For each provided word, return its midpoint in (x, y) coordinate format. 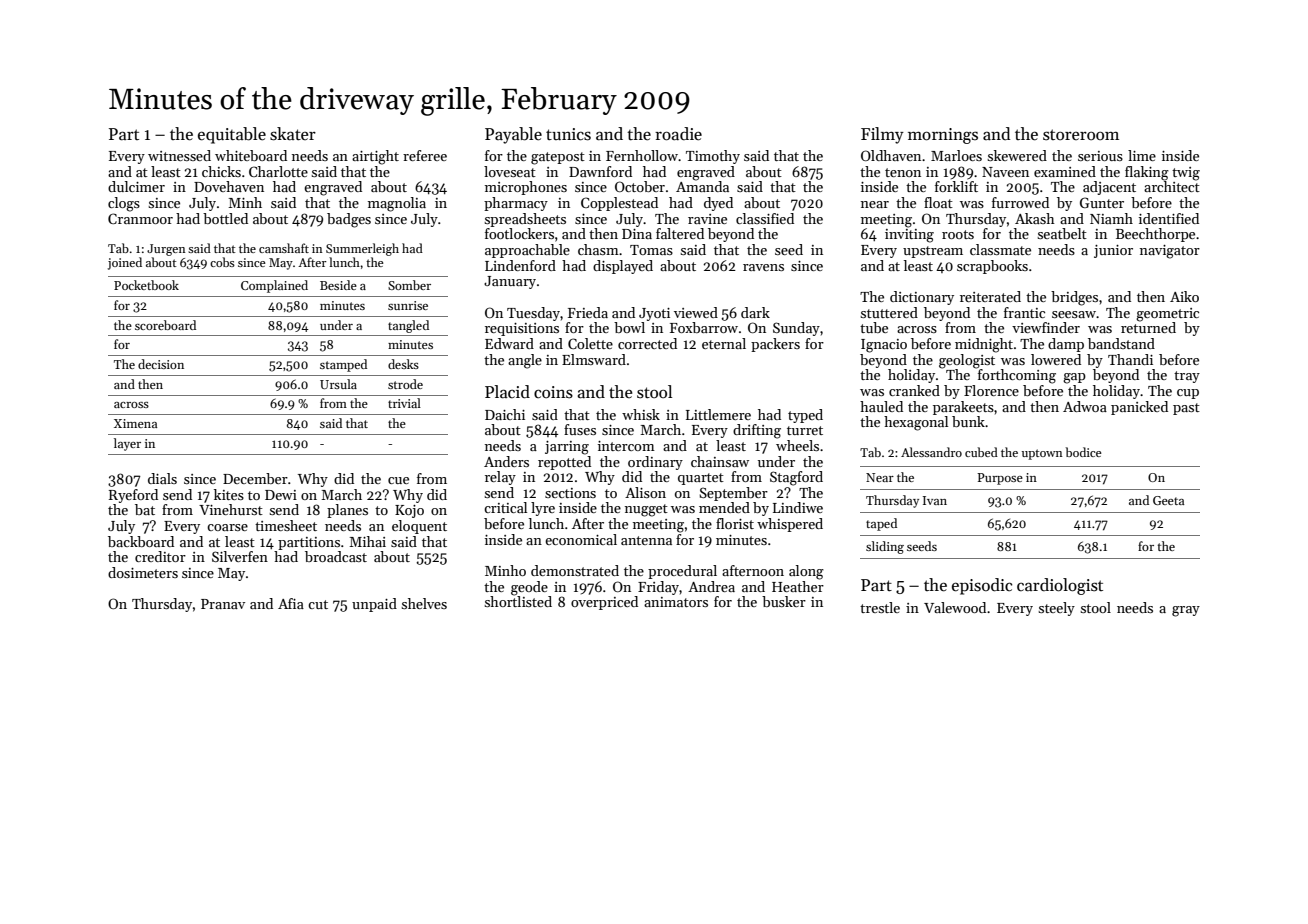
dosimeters (143, 572)
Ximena (135, 423)
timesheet (286, 525)
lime (1142, 155)
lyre (543, 509)
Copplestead (619, 204)
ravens (763, 267)
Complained (274, 286)
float (938, 202)
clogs (124, 204)
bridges (1074, 298)
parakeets (963, 408)
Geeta (1168, 500)
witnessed (179, 155)
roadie (678, 134)
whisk (641, 414)
